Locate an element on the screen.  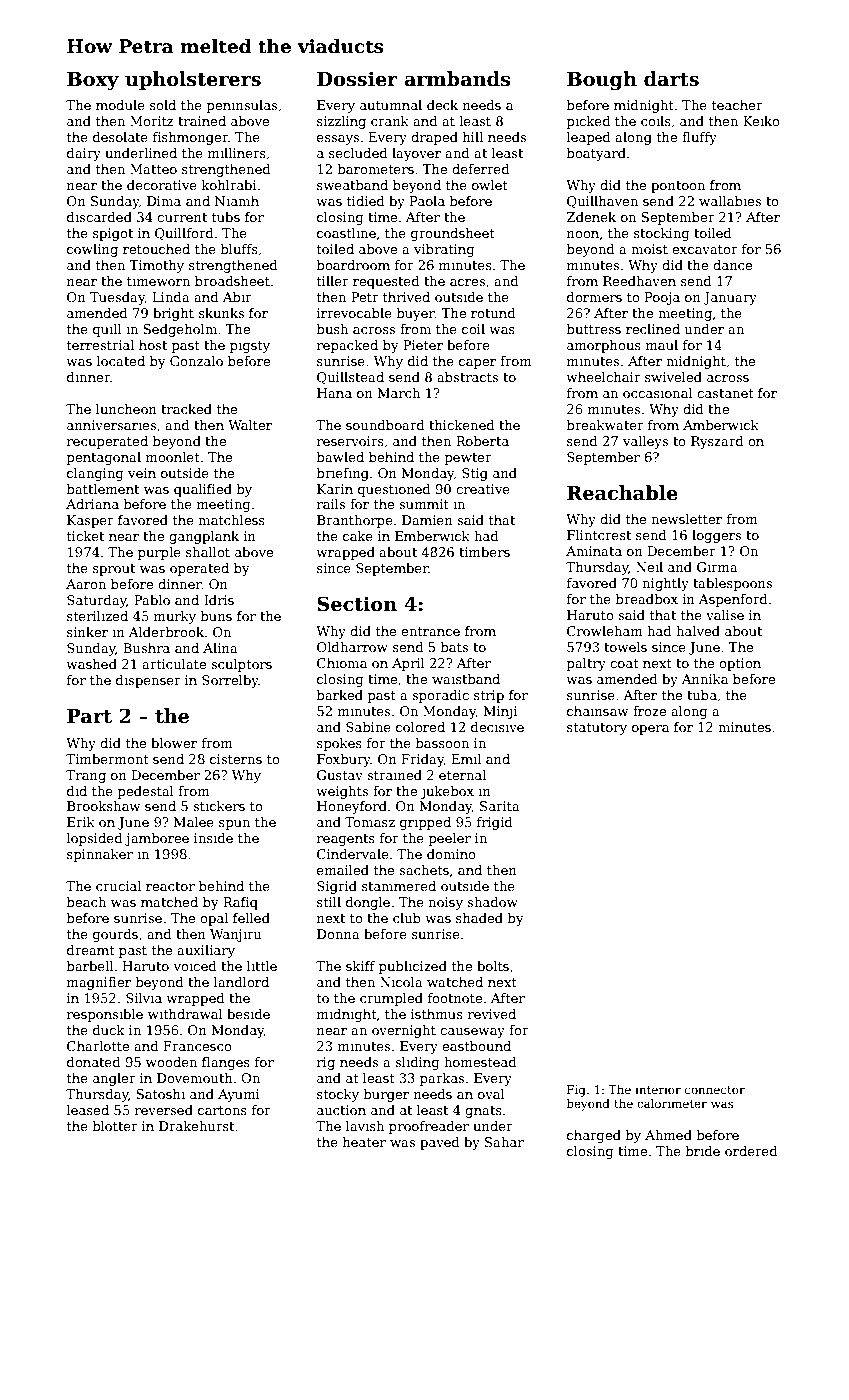
darts is located at coordinates (671, 79).
